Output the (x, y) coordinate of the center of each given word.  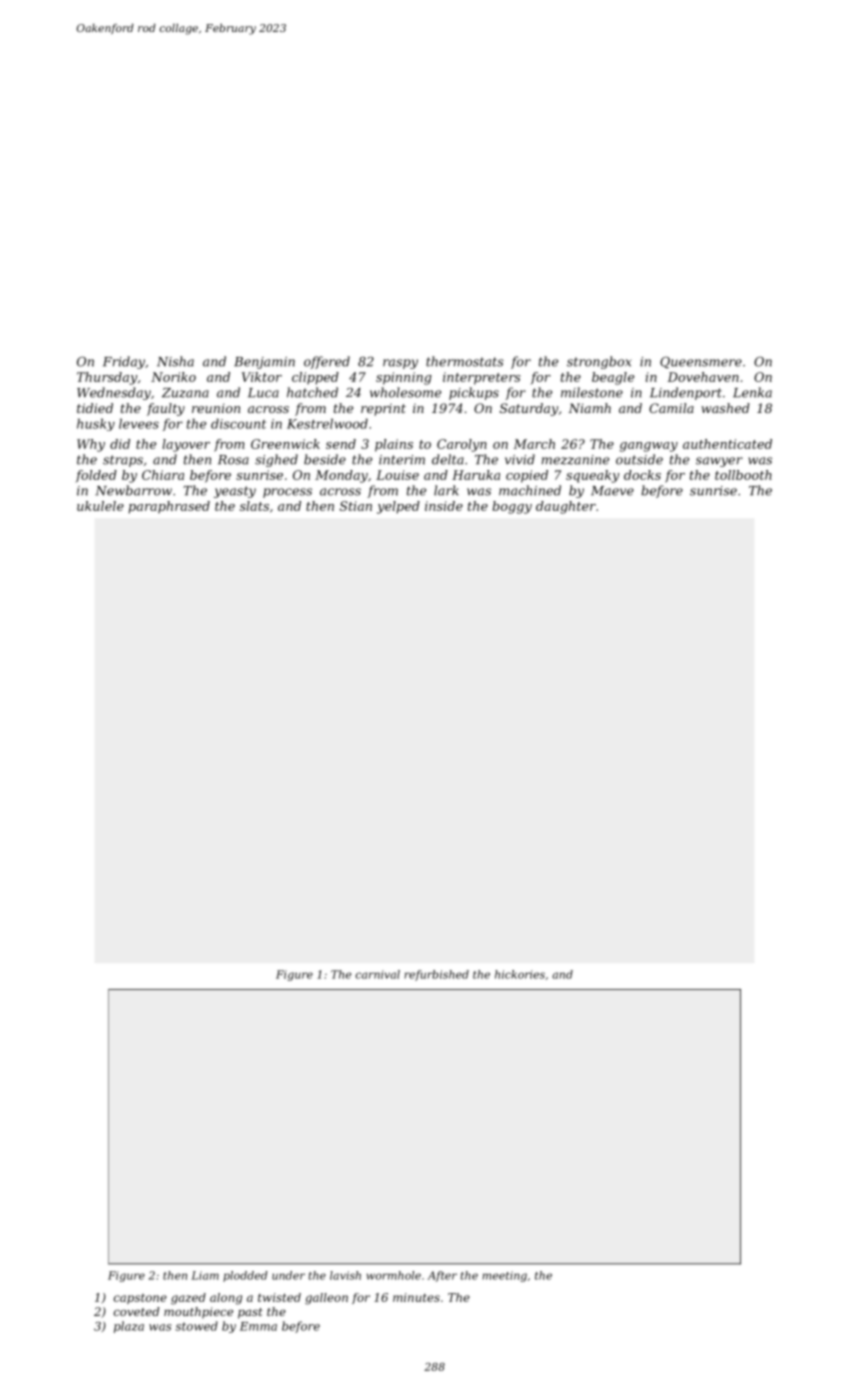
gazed (188, 1299)
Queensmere (701, 363)
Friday (124, 362)
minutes (416, 1297)
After (442, 1276)
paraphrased (169, 507)
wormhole (394, 1275)
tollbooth (743, 475)
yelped (398, 507)
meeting (504, 1276)
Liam (205, 1275)
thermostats (465, 361)
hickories (520, 974)
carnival (377, 974)
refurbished (436, 975)
